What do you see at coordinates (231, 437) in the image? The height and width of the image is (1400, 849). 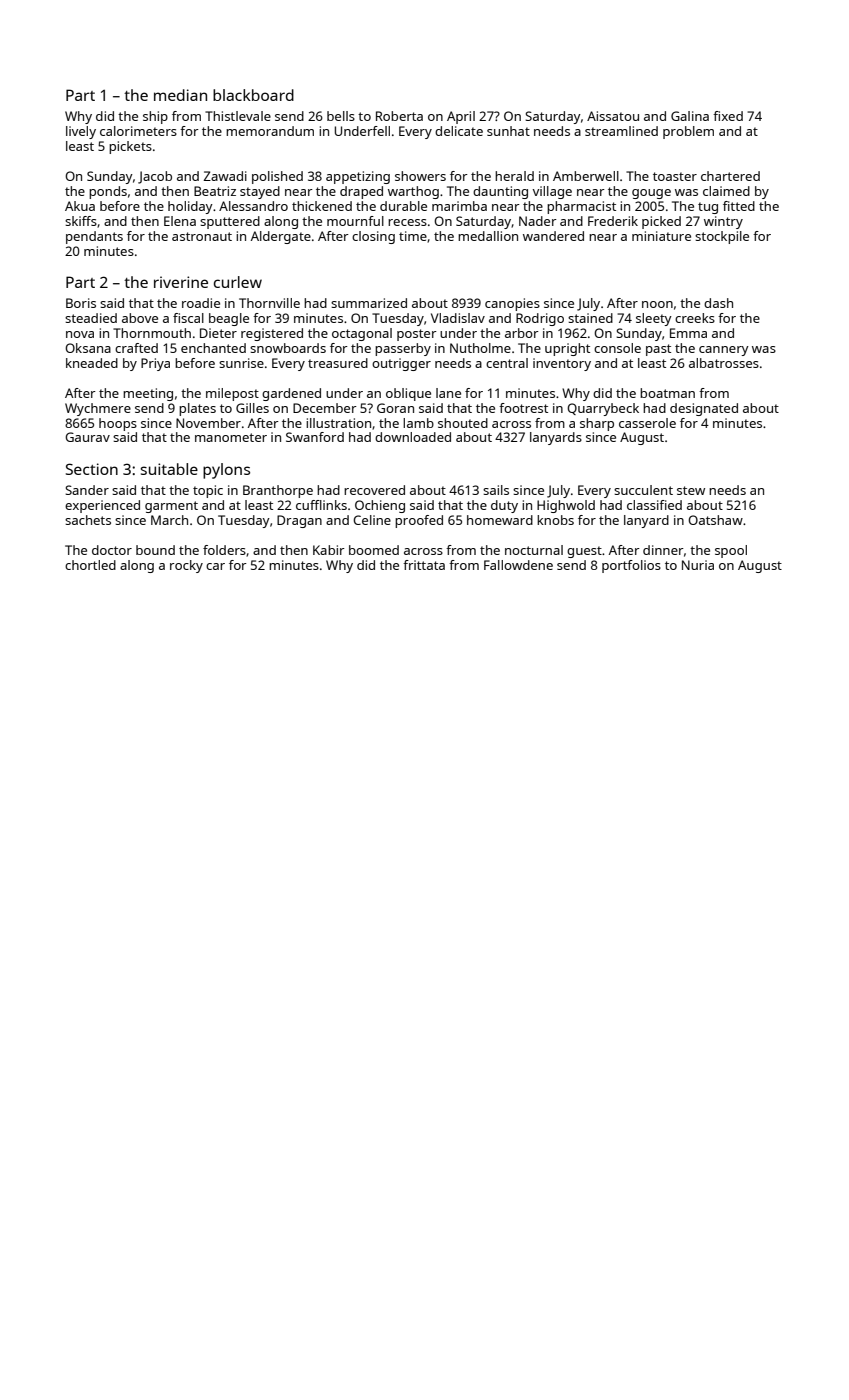 I see `manometer` at bounding box center [231, 437].
